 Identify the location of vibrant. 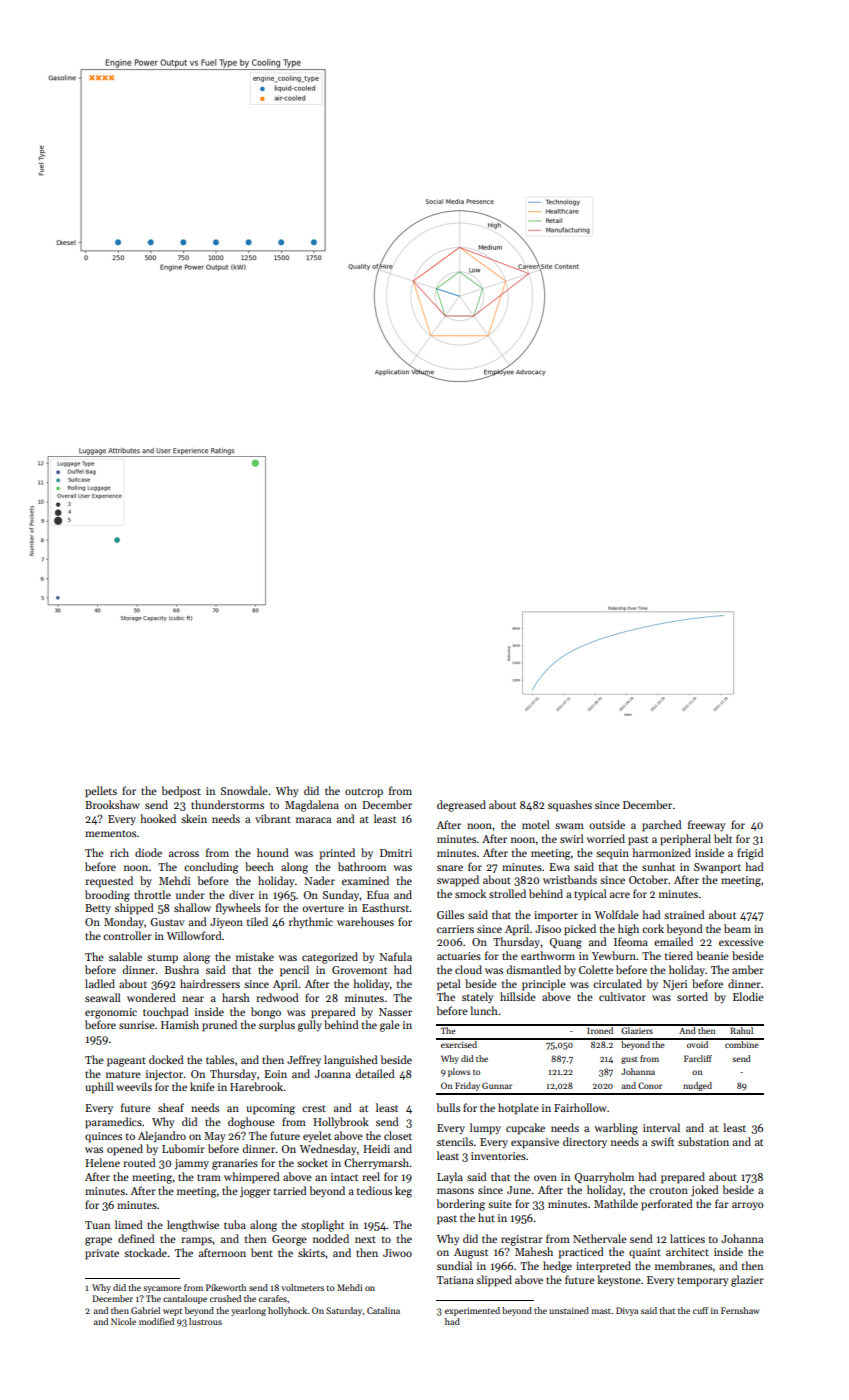
(273, 818).
